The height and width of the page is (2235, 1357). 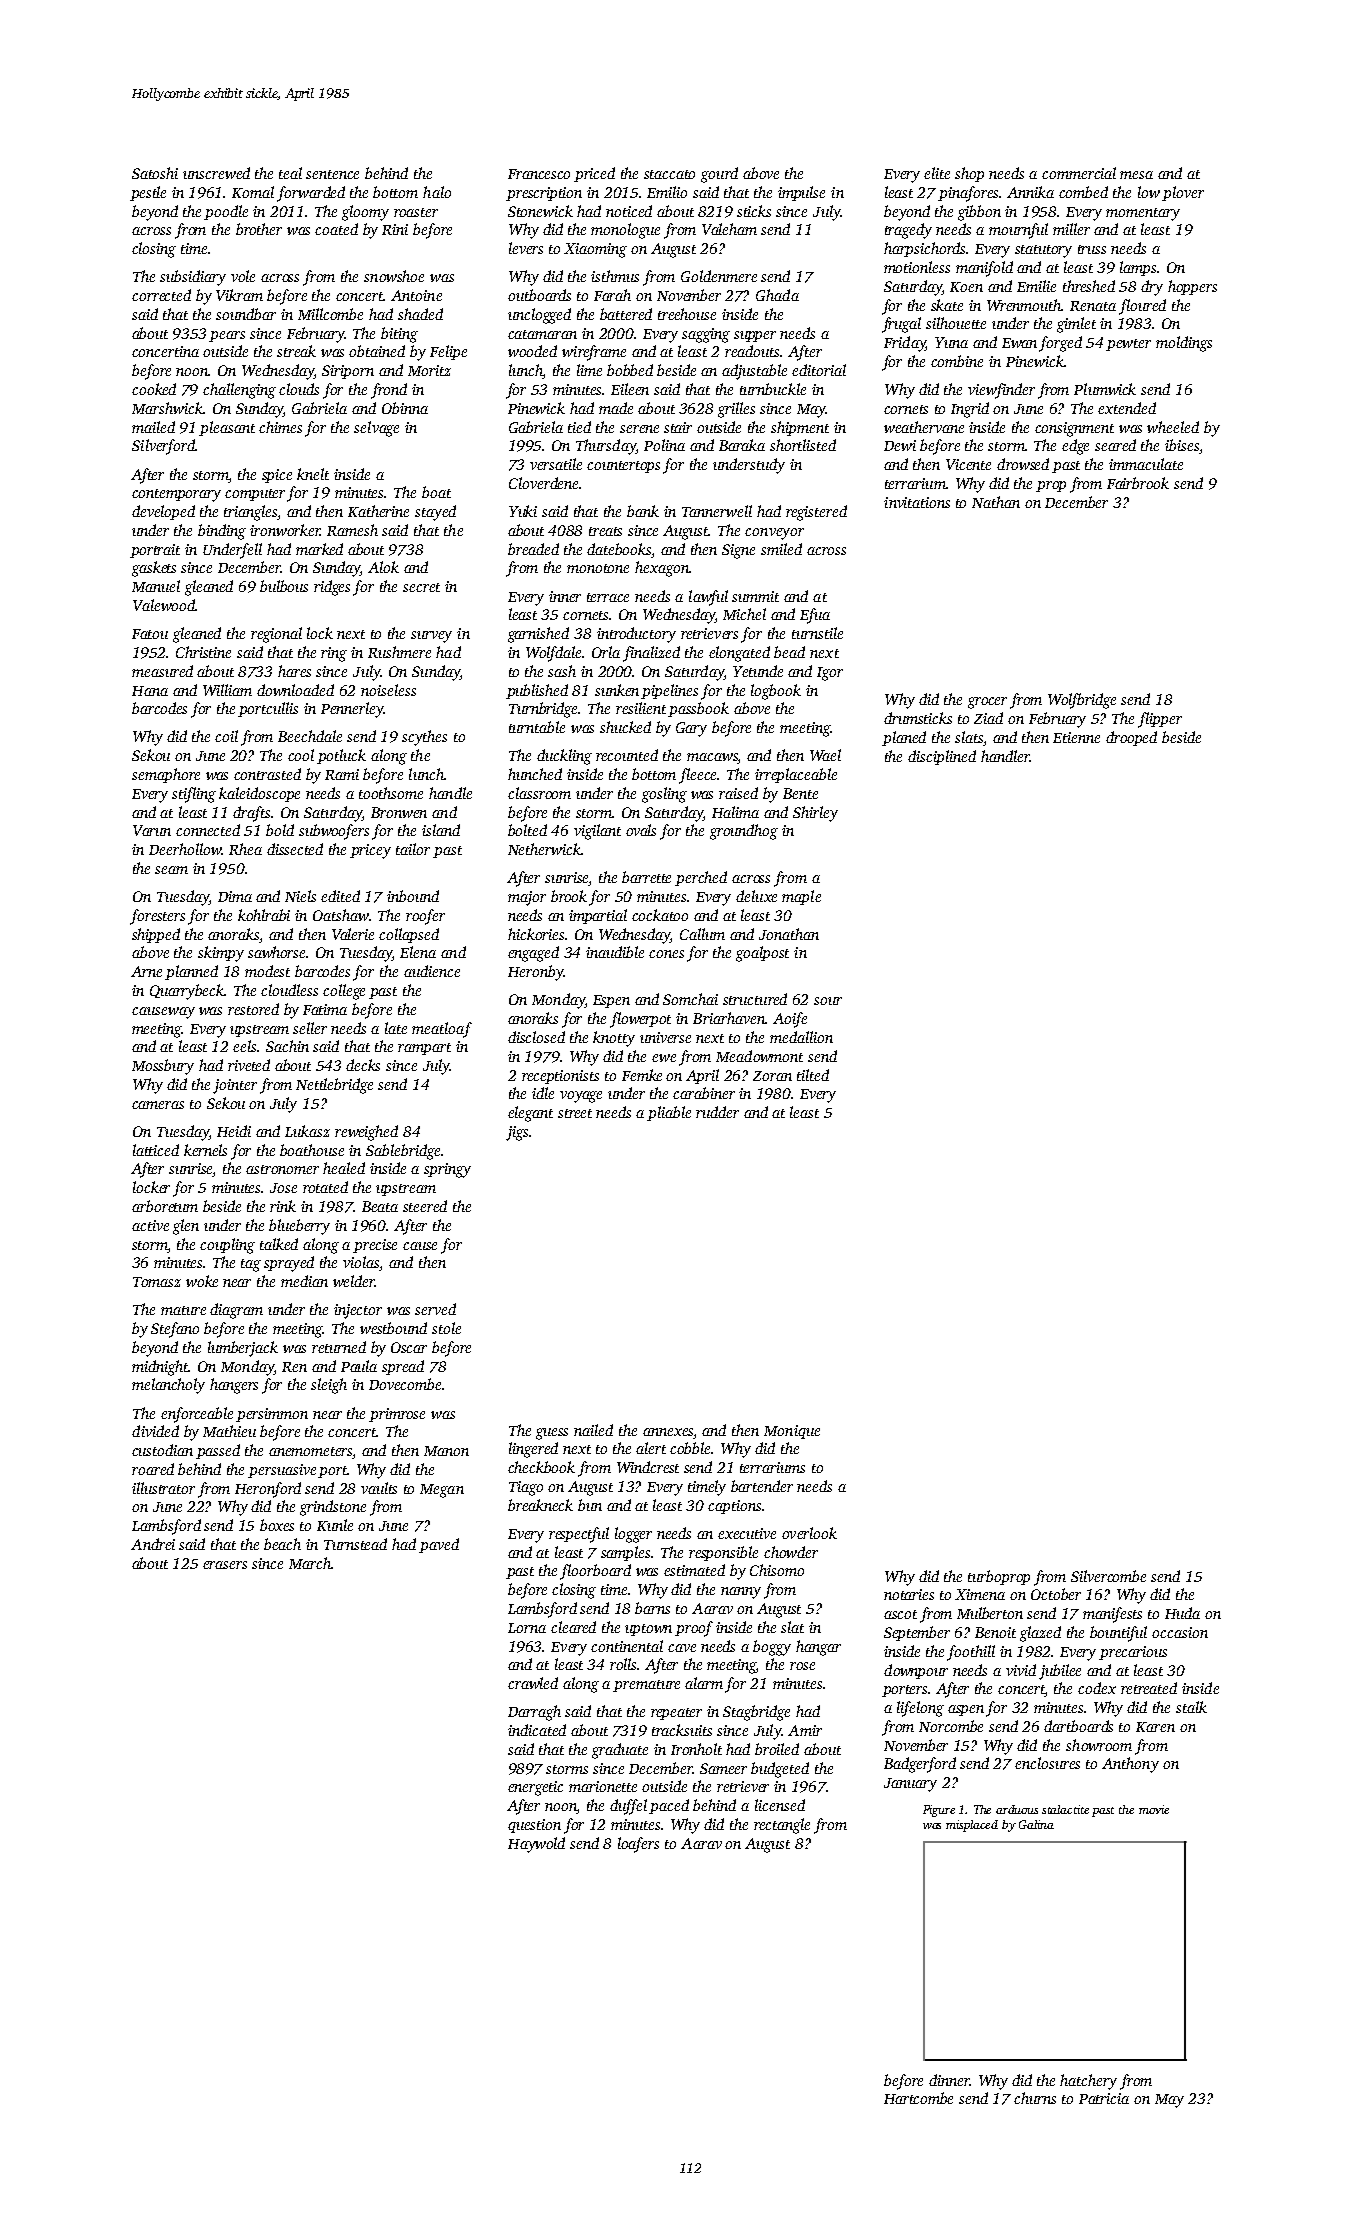 I want to click on rudder, so click(x=717, y=1112).
